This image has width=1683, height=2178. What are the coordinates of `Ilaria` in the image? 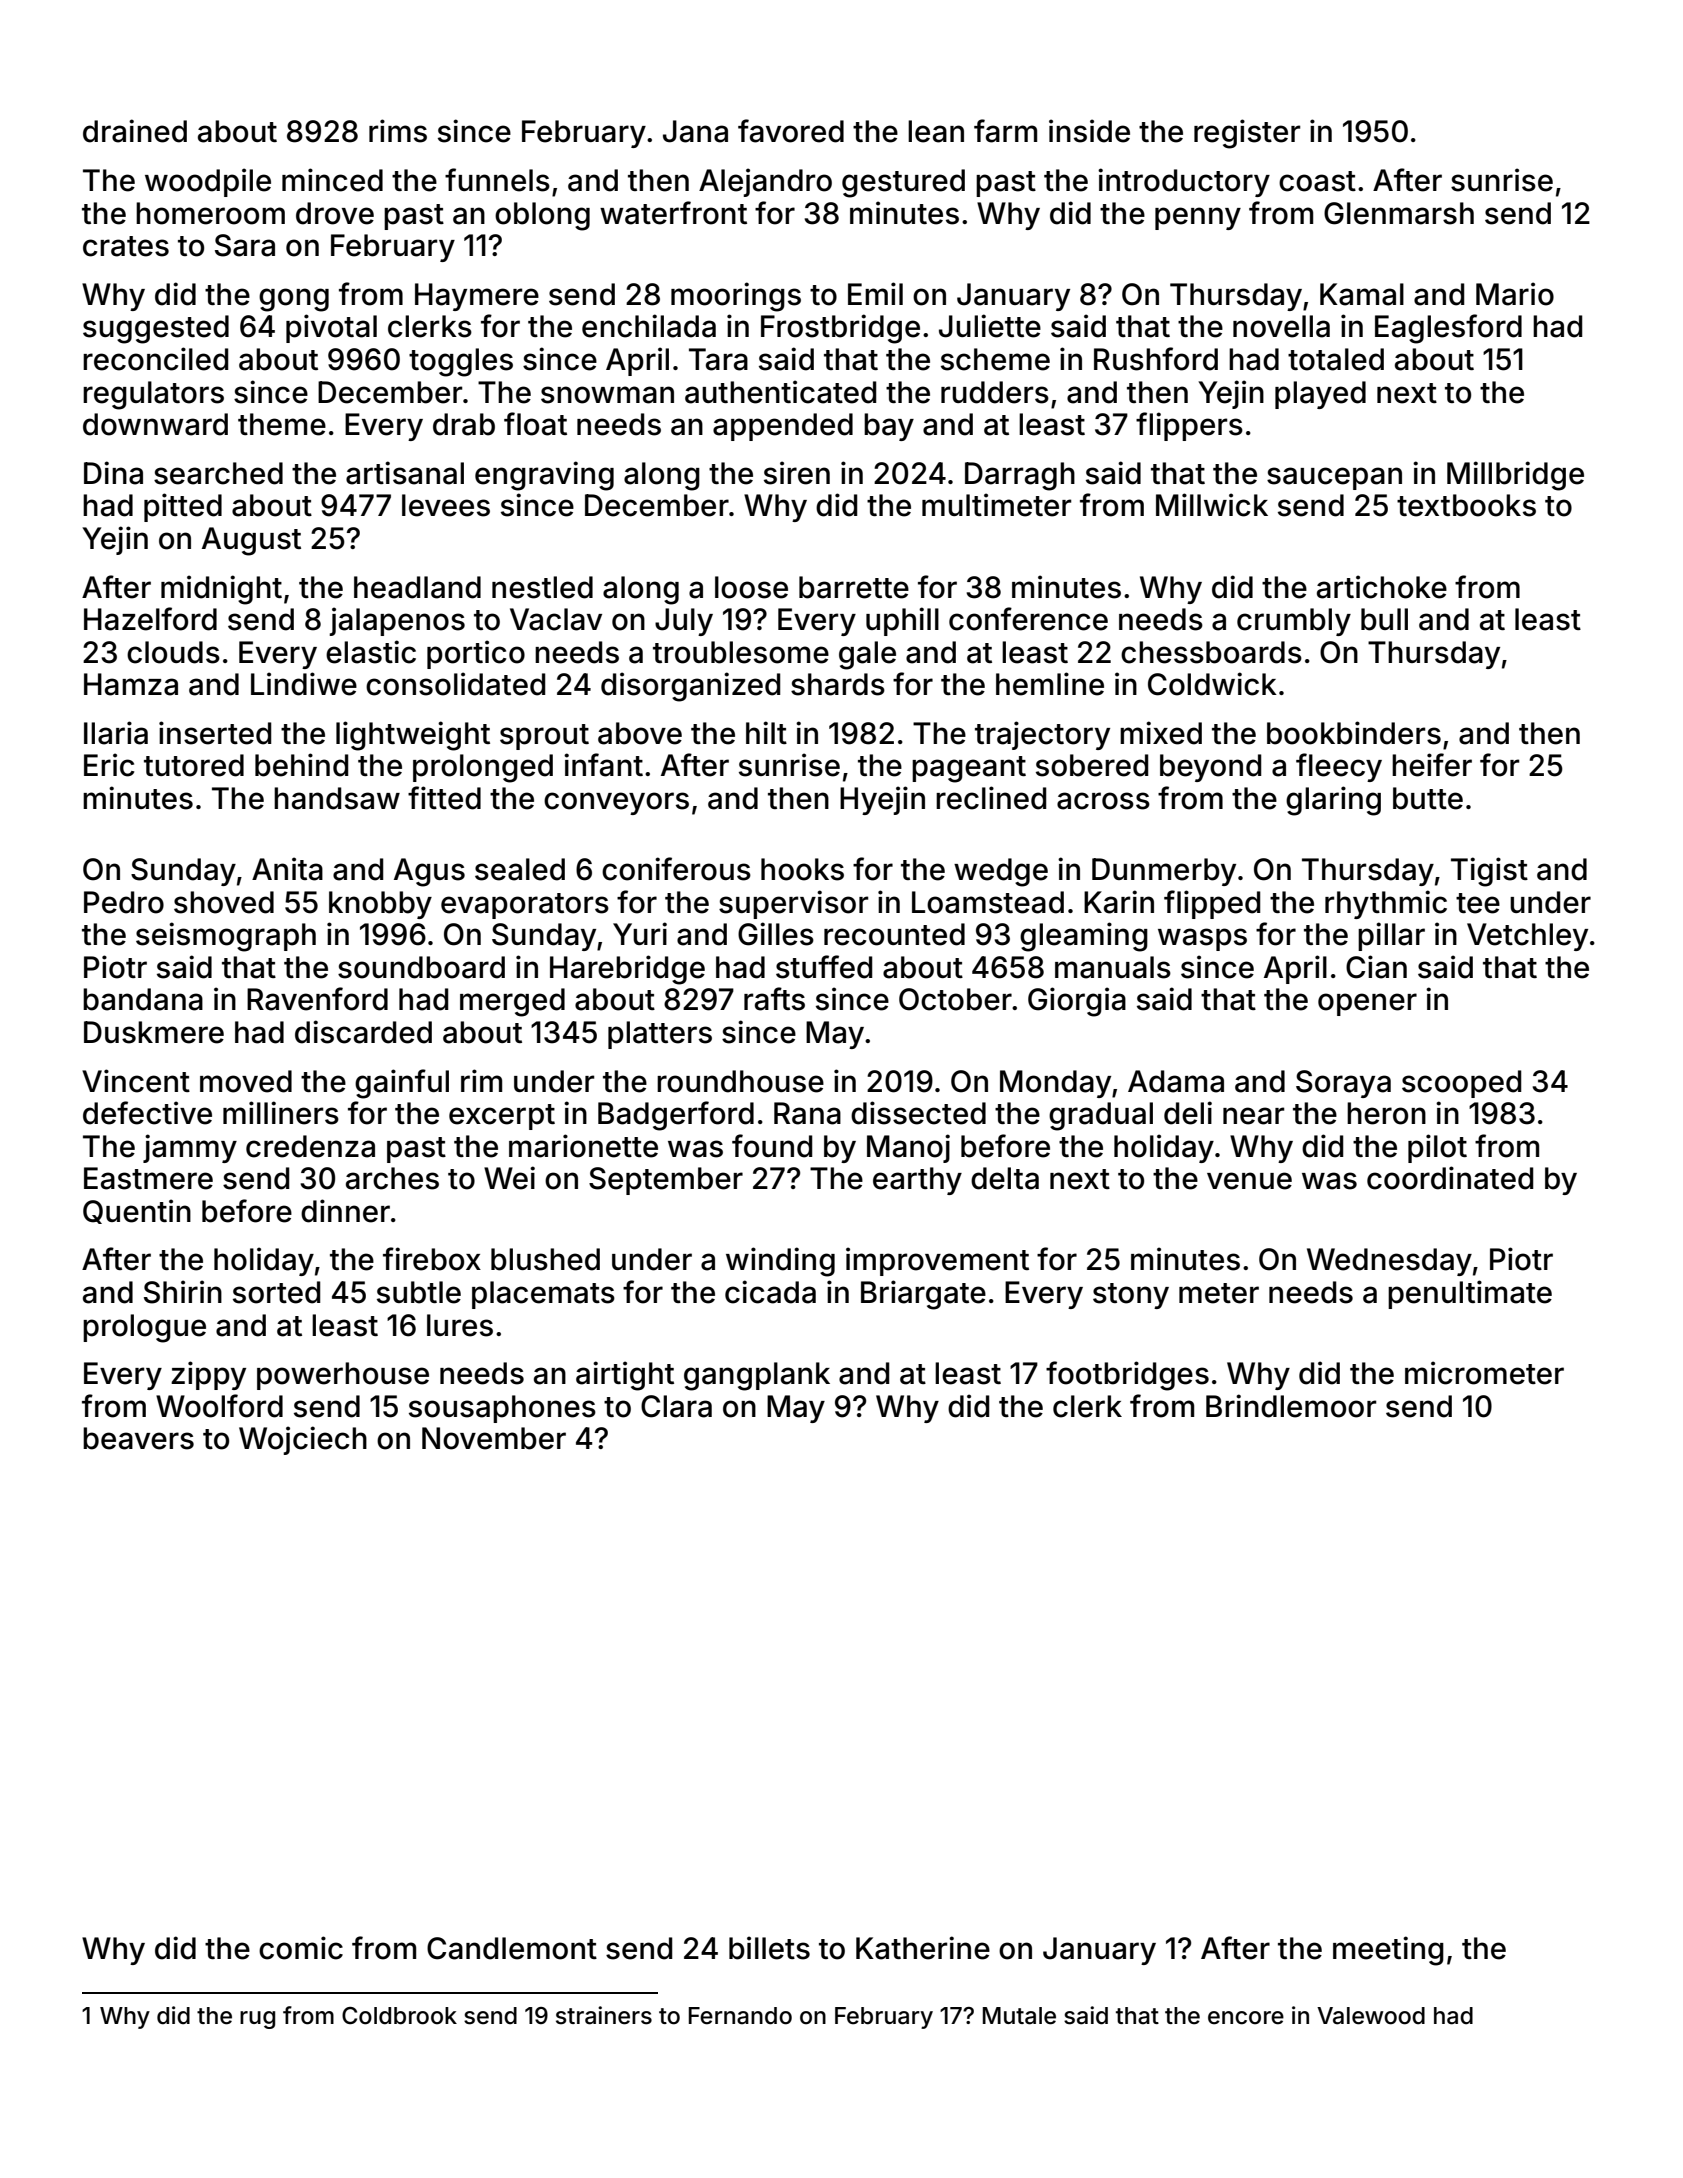 It's located at (116, 733).
